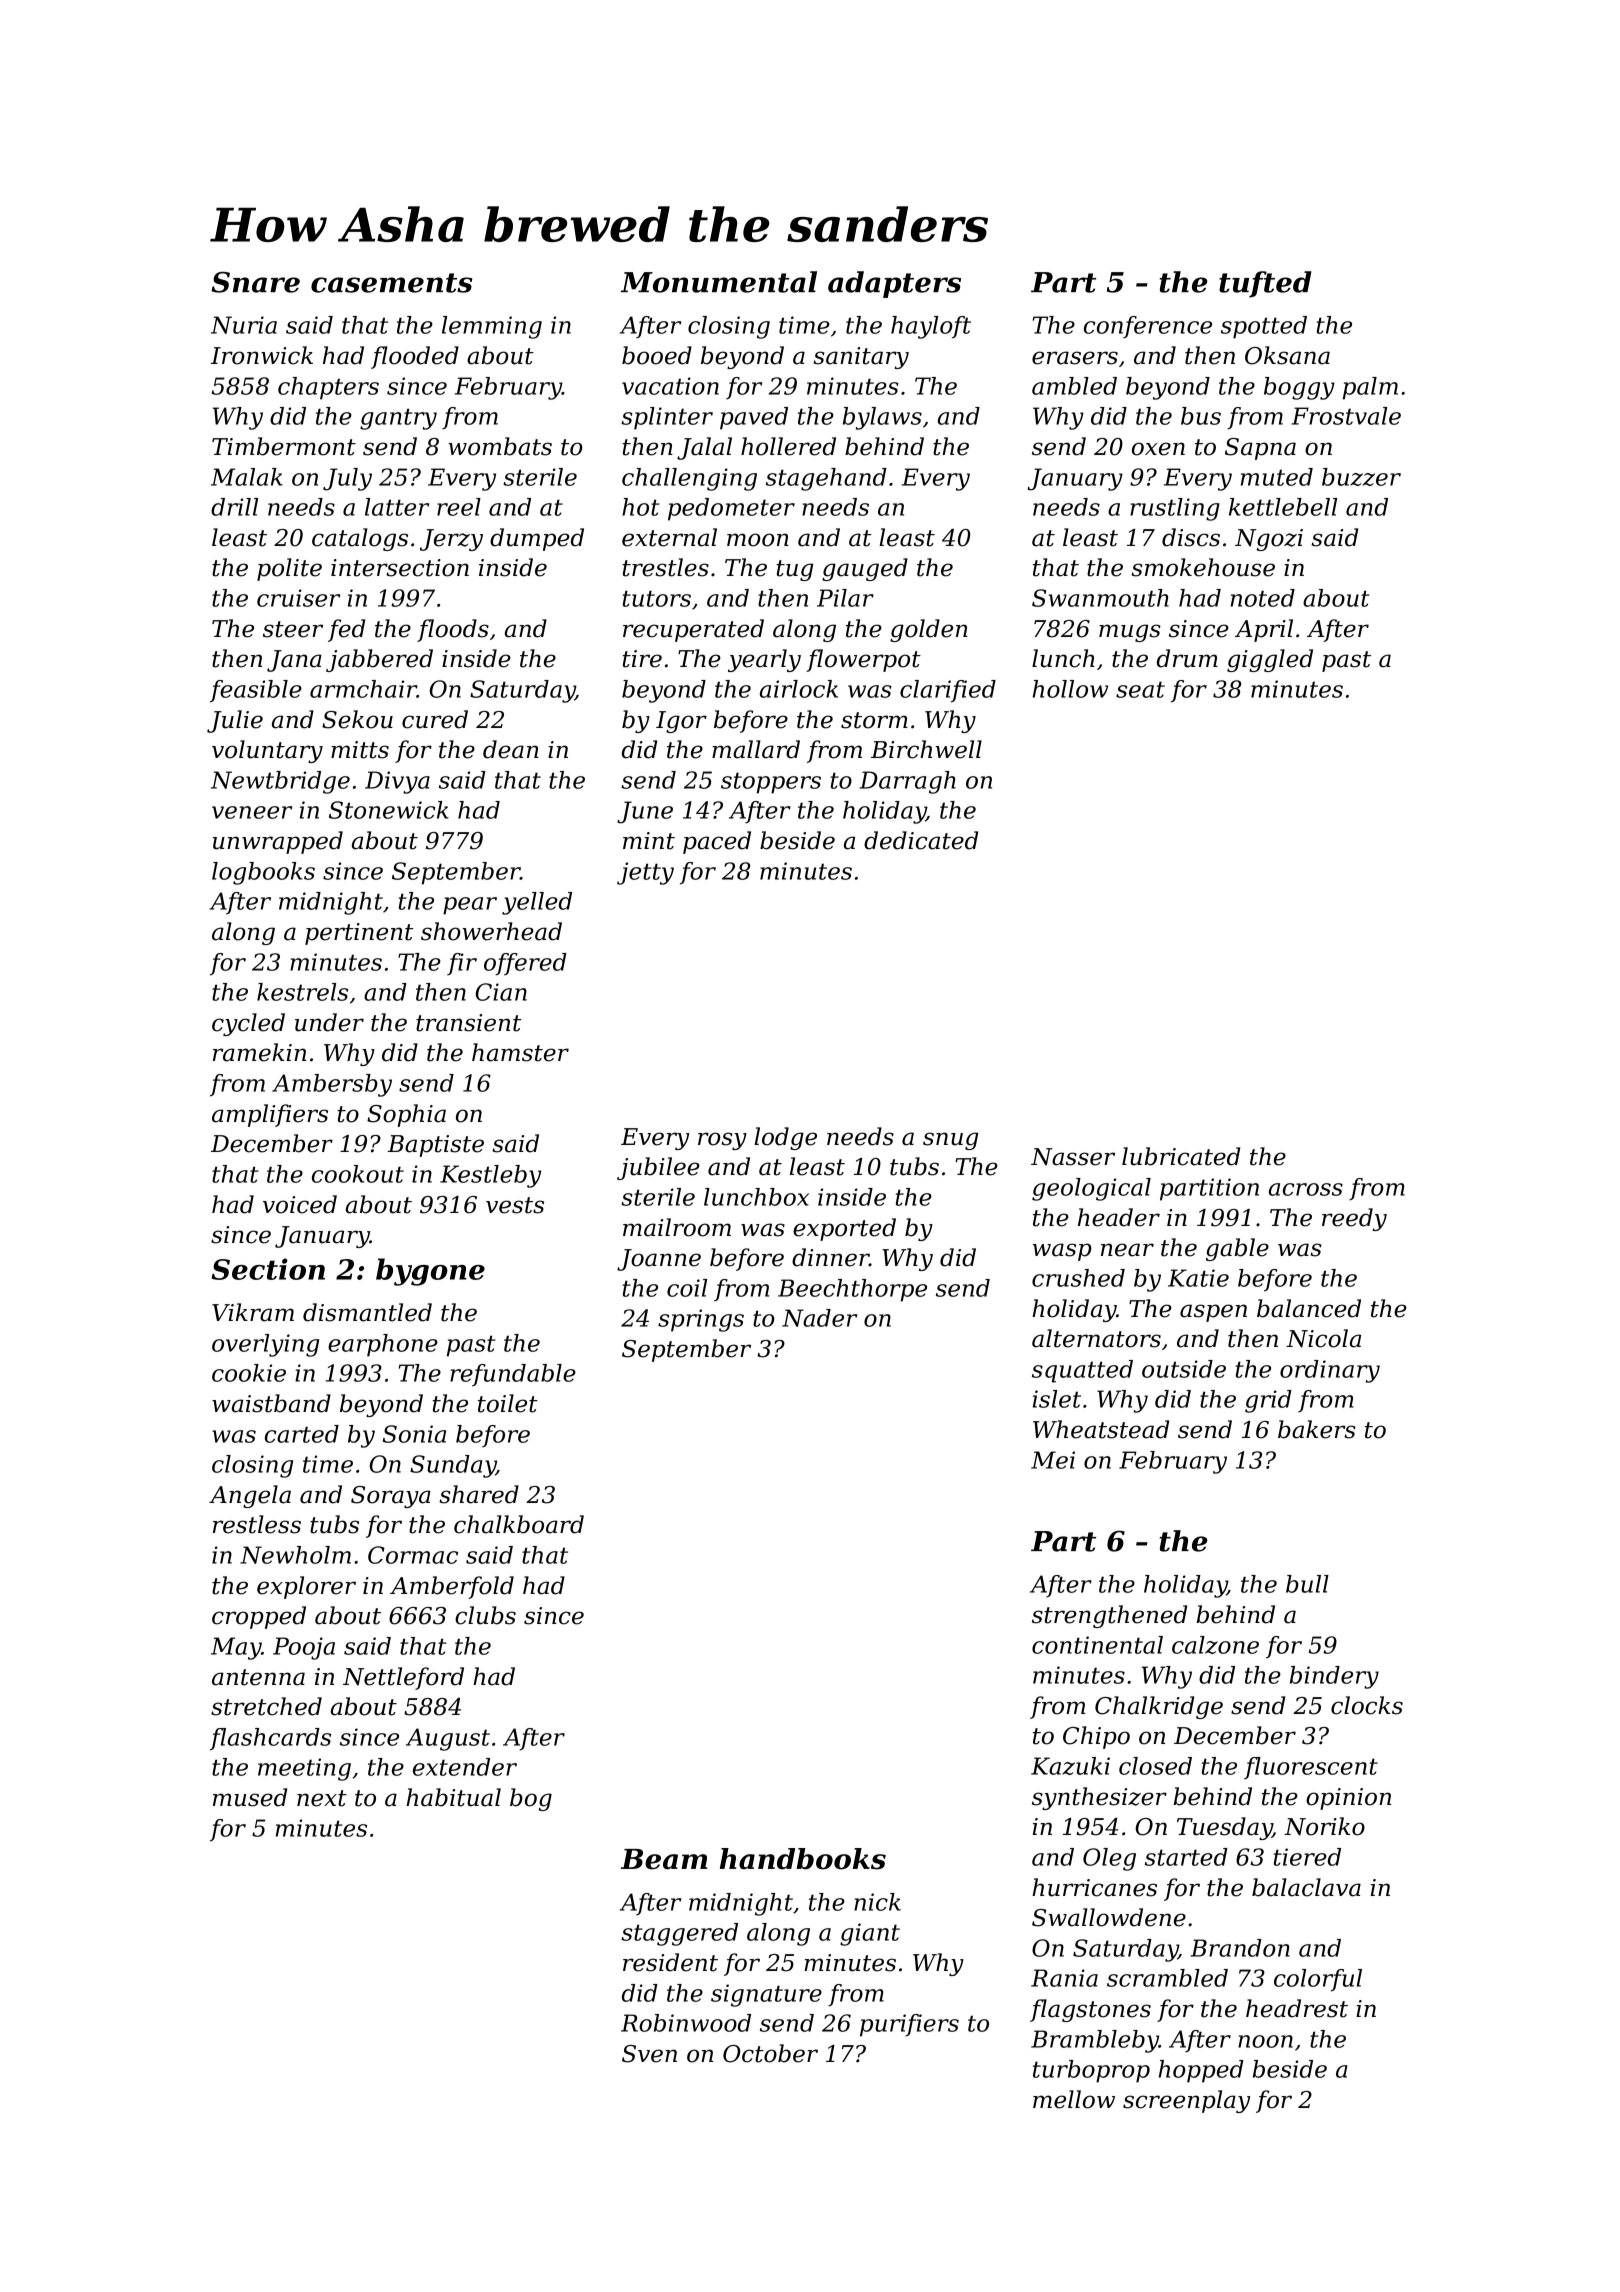 The height and width of the screenshot is (2292, 1620). Describe the element at coordinates (819, 1318) in the screenshot. I see `Nader` at that location.
